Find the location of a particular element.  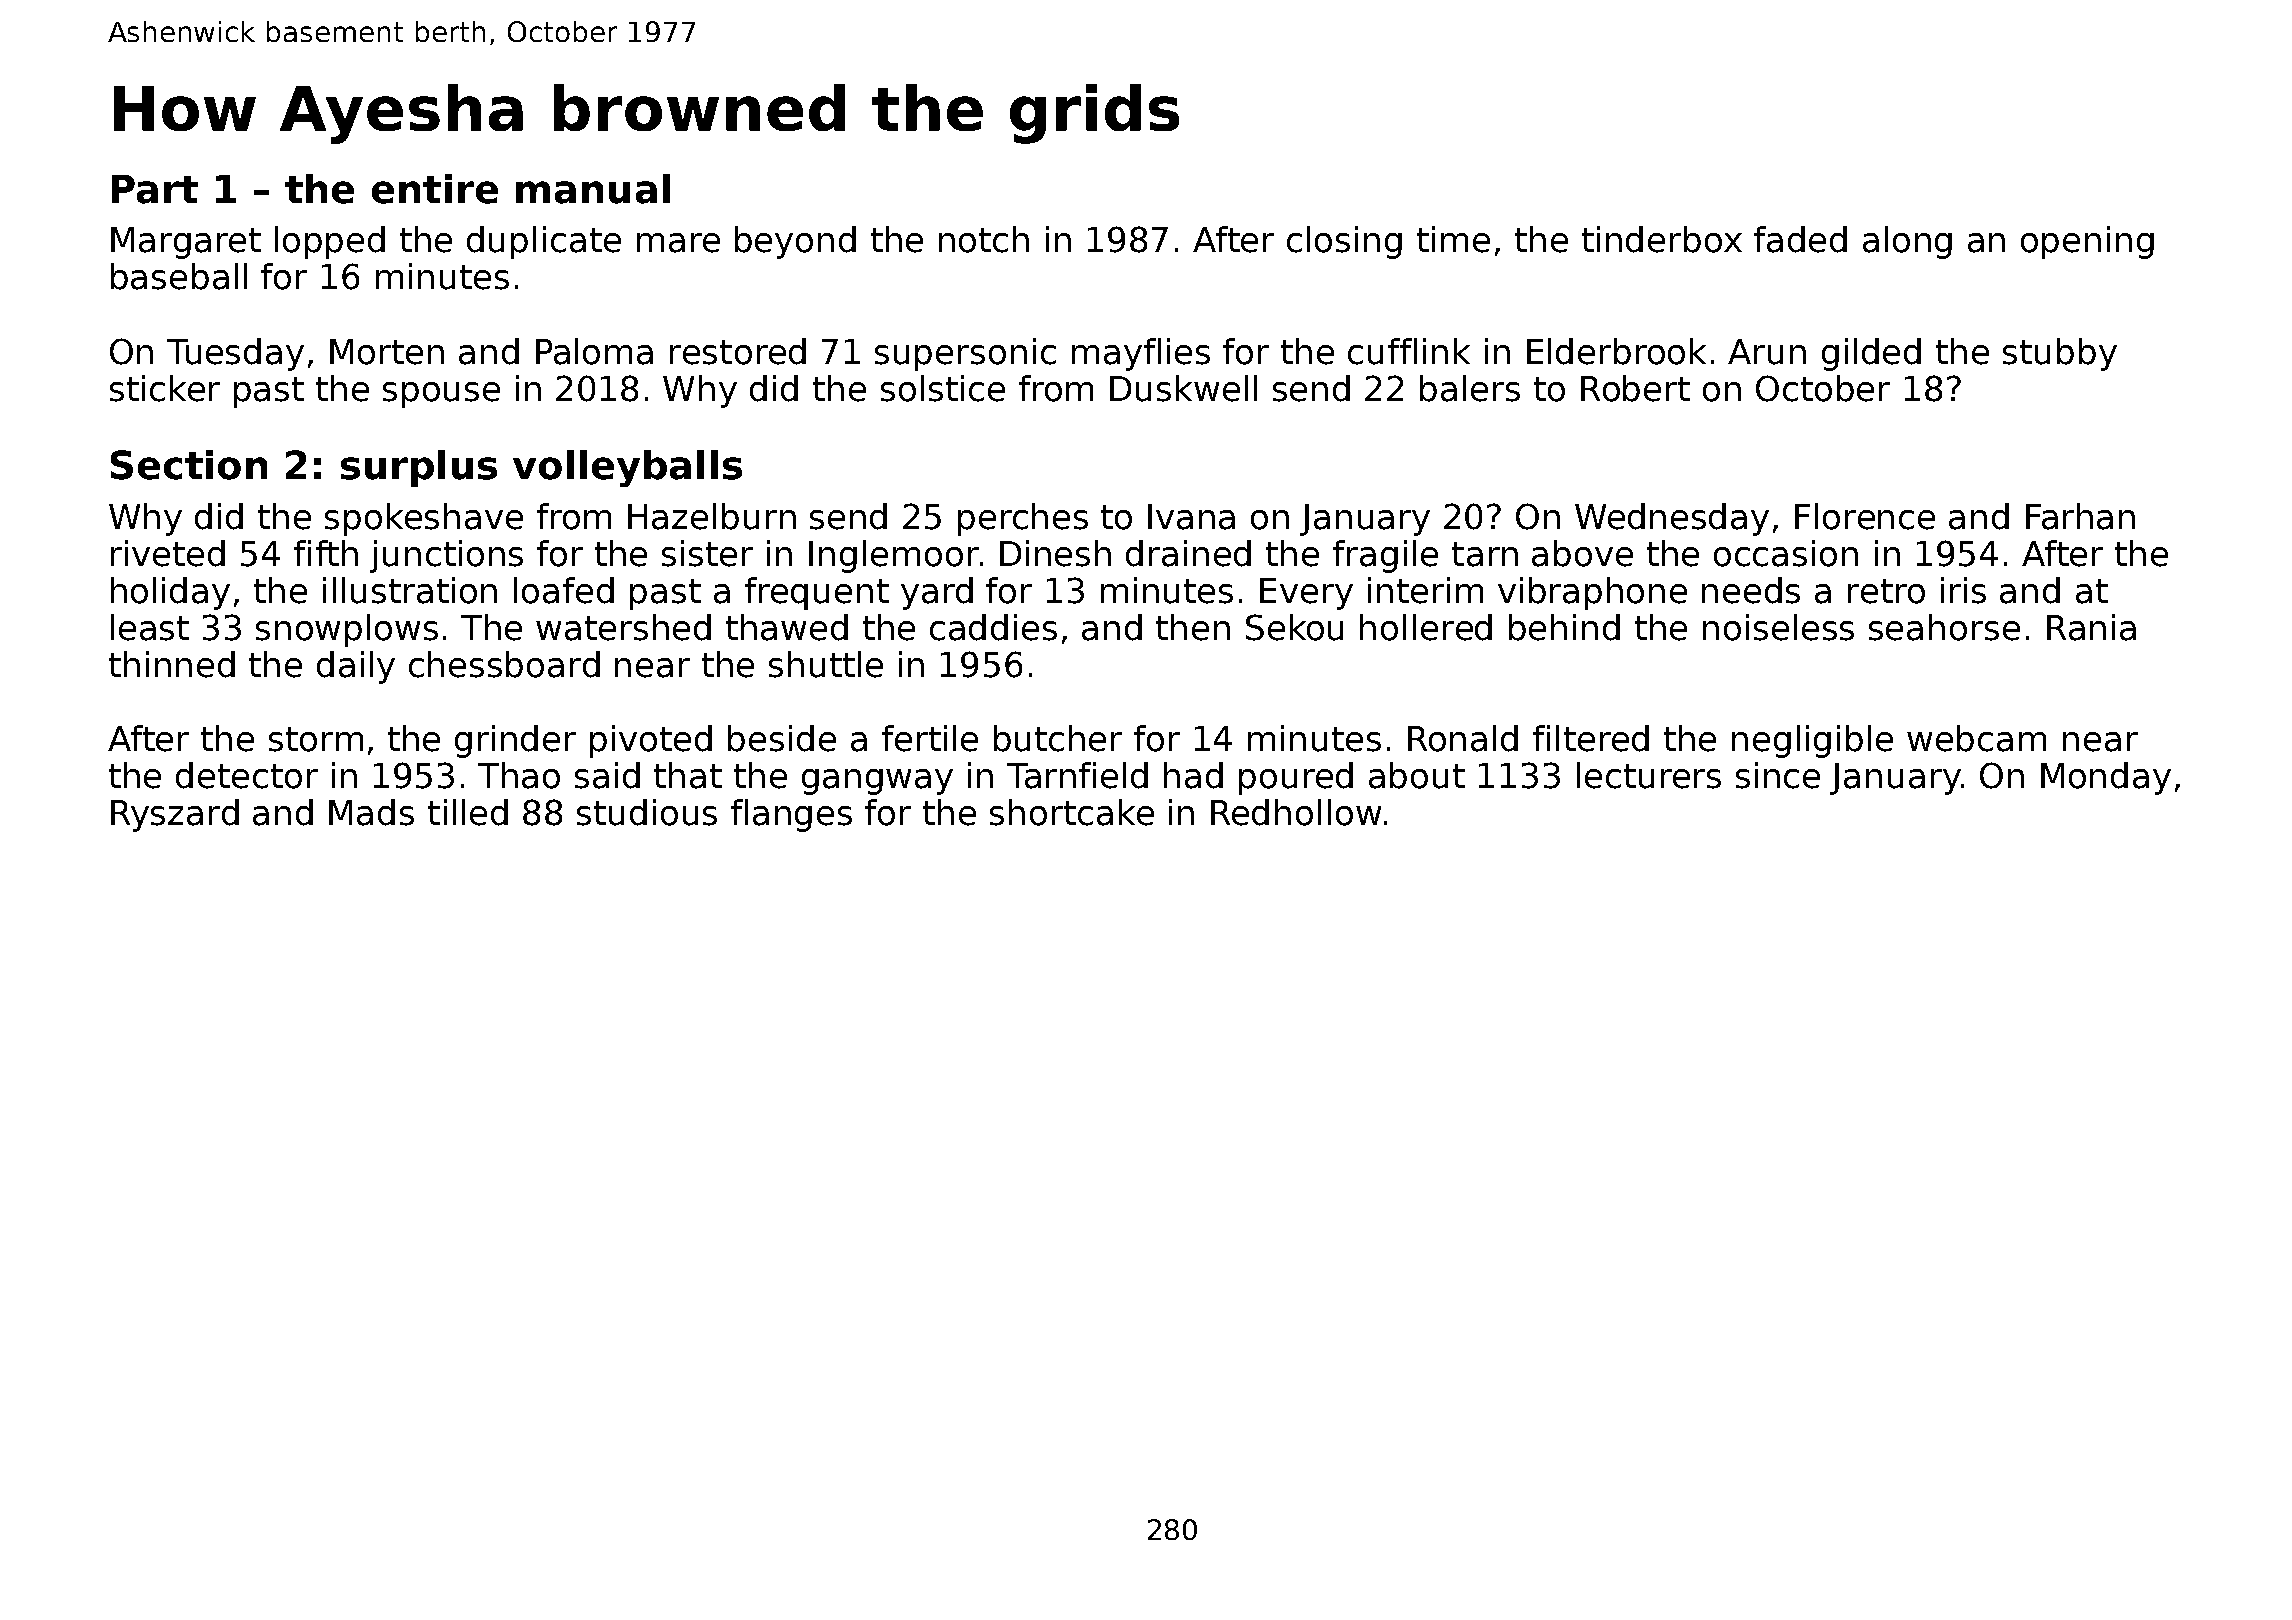

noiseless is located at coordinates (1778, 627).
